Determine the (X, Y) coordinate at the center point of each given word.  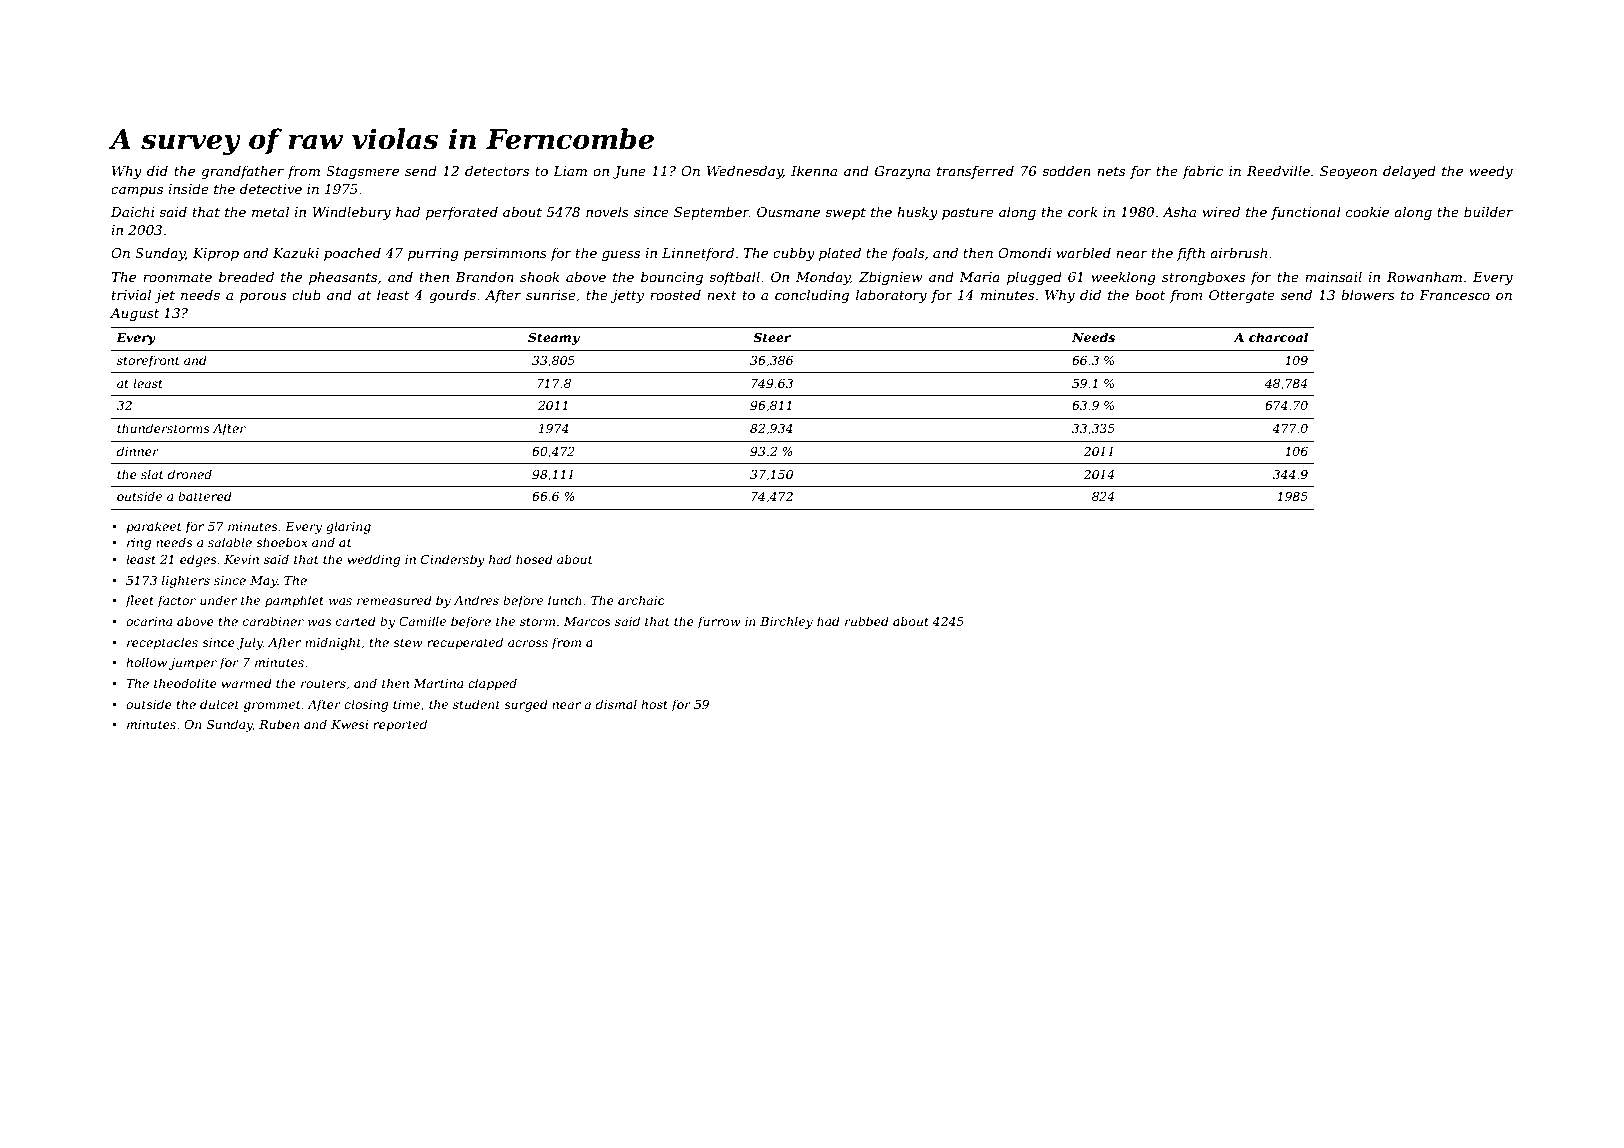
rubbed (867, 621)
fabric (1202, 172)
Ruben (279, 724)
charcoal (1278, 337)
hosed (534, 559)
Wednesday (745, 172)
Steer (772, 337)
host (654, 704)
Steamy (554, 339)
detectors (497, 170)
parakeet (154, 527)
